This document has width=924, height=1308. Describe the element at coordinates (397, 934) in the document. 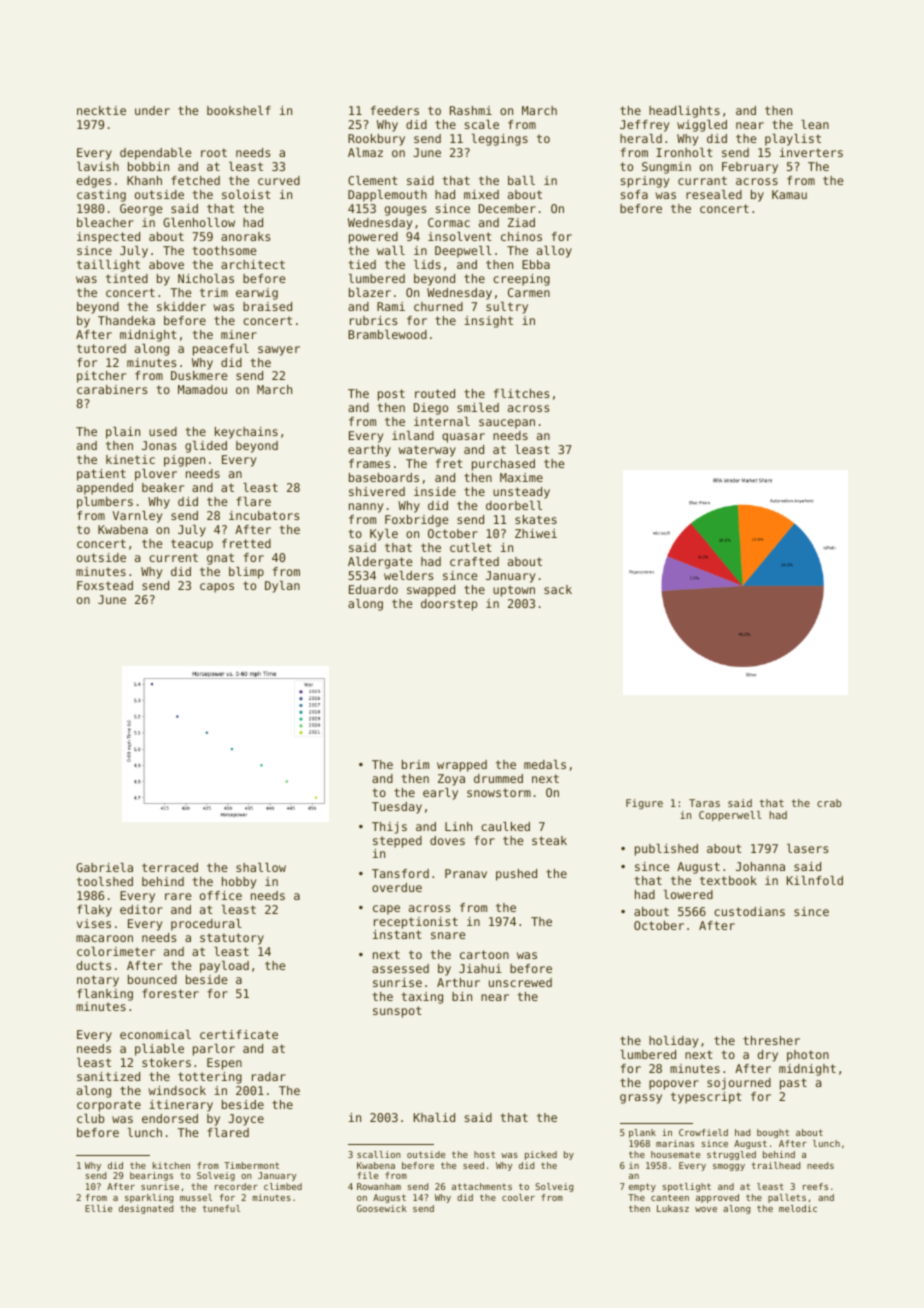

I see `instant` at that location.
